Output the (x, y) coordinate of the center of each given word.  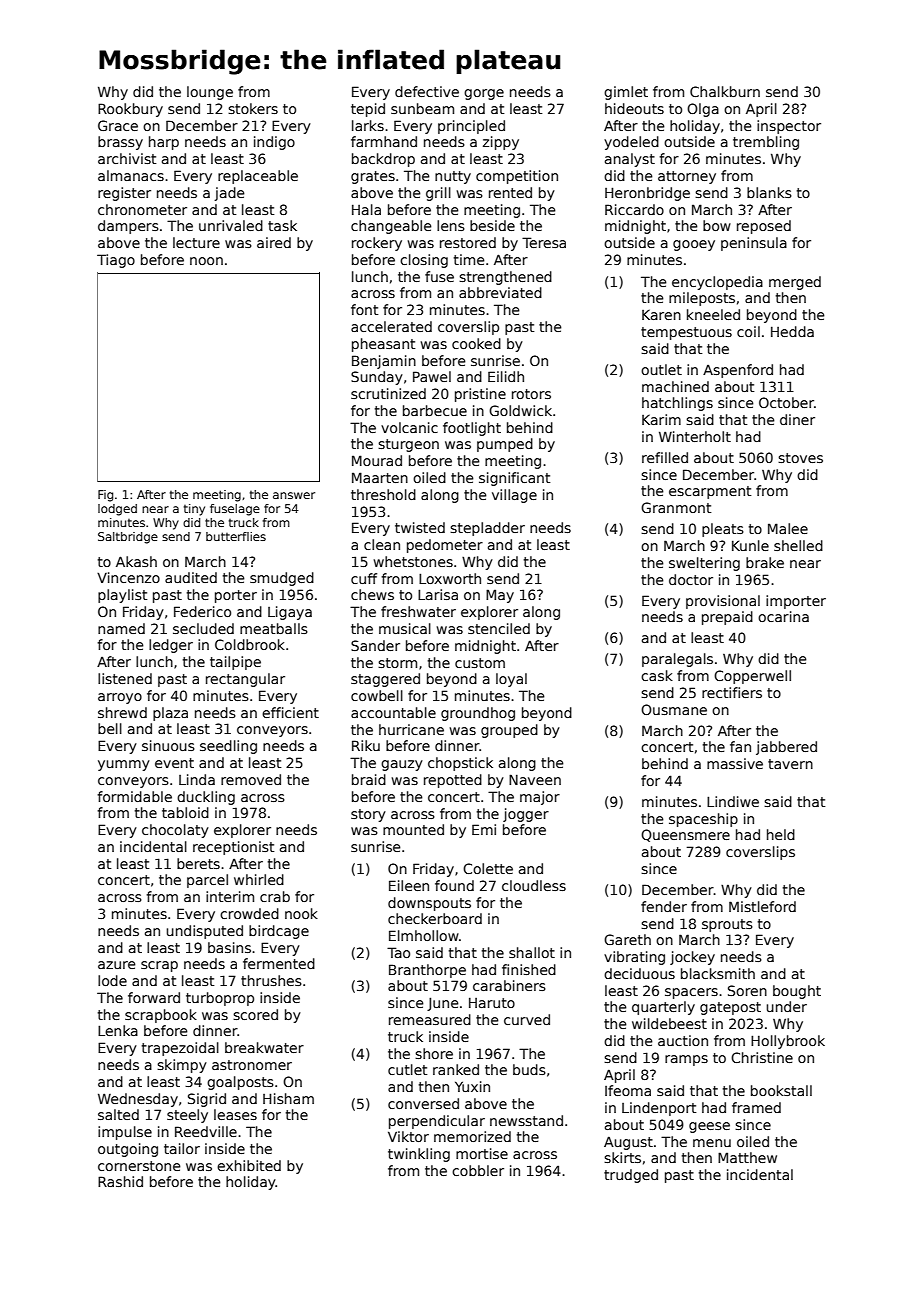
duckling (206, 798)
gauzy (402, 765)
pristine (480, 395)
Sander (375, 645)
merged (795, 283)
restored (468, 242)
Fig (105, 496)
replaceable (258, 177)
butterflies (236, 536)
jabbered (786, 748)
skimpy (182, 1066)
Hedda (792, 331)
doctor (691, 579)
